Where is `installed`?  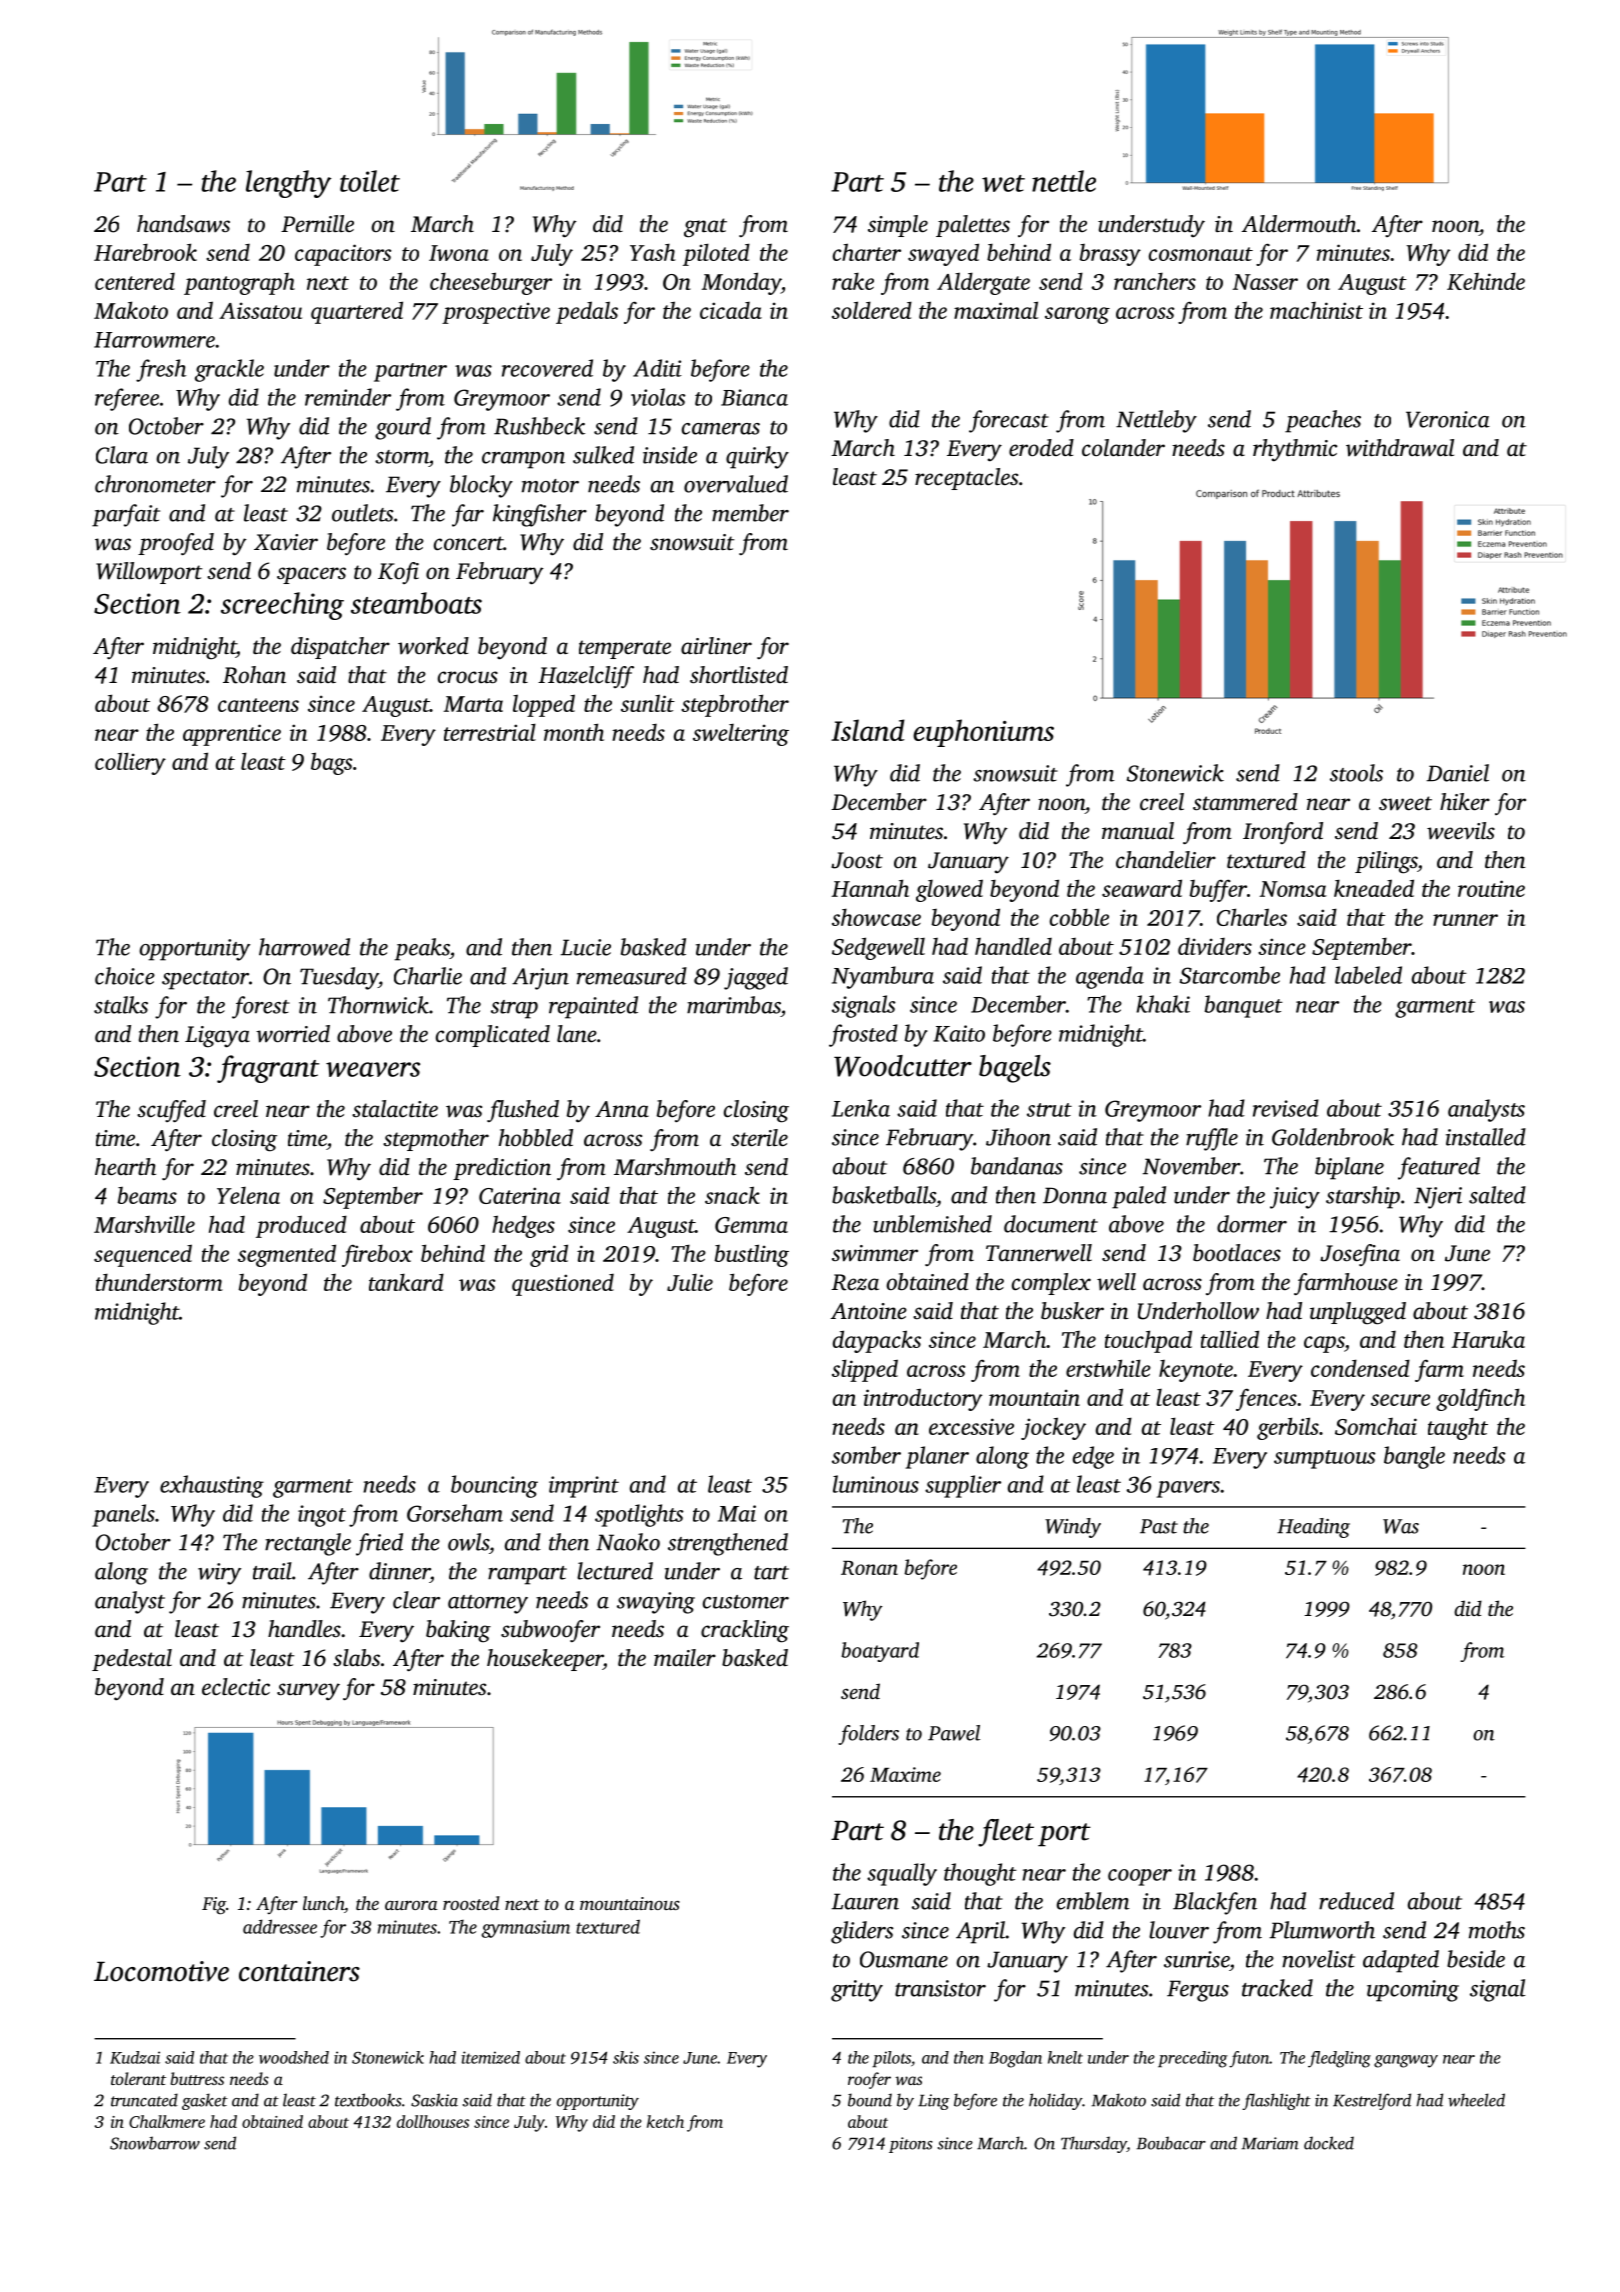
installed is located at coordinates (1486, 1137).
